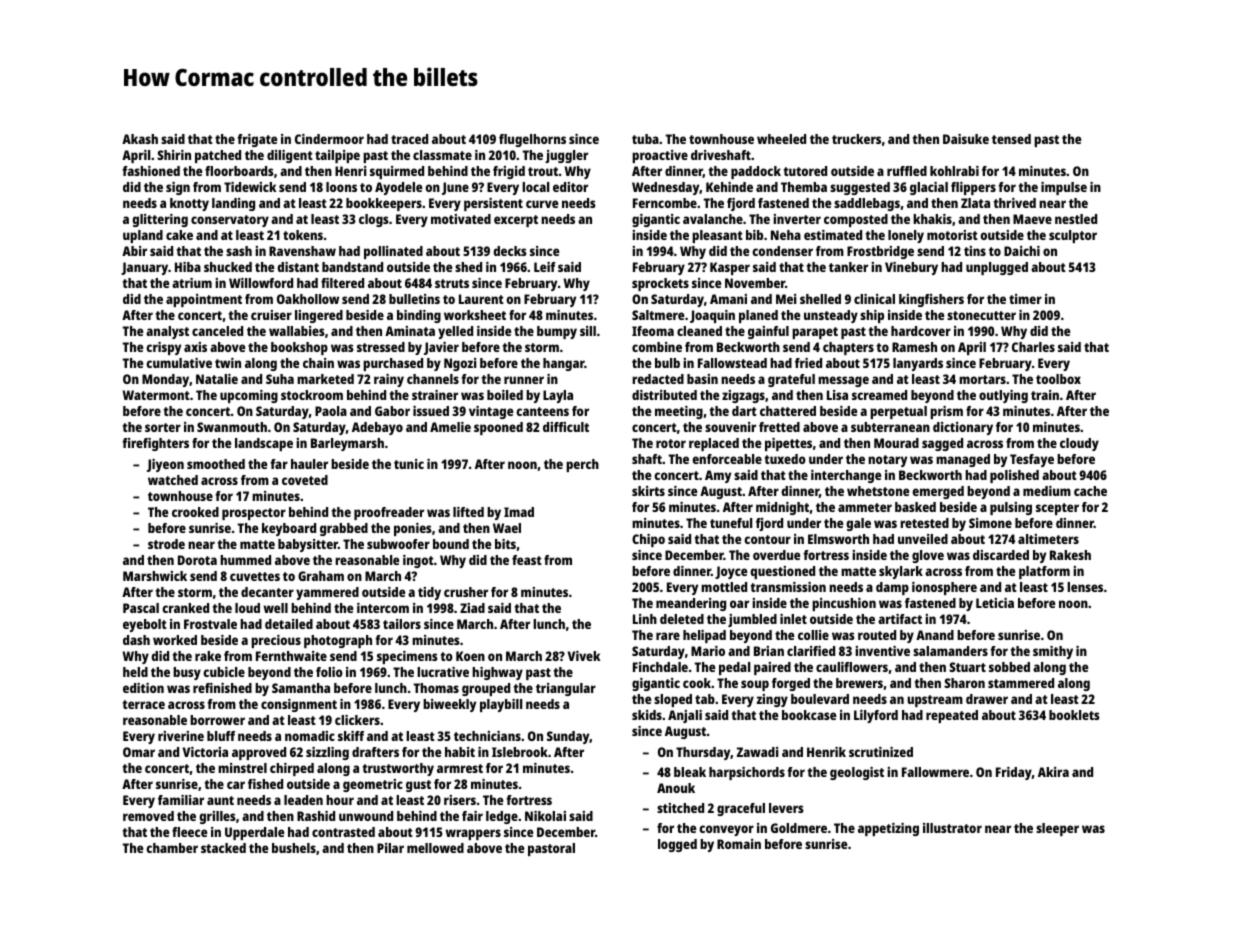  I want to click on firefighters, so click(155, 444).
